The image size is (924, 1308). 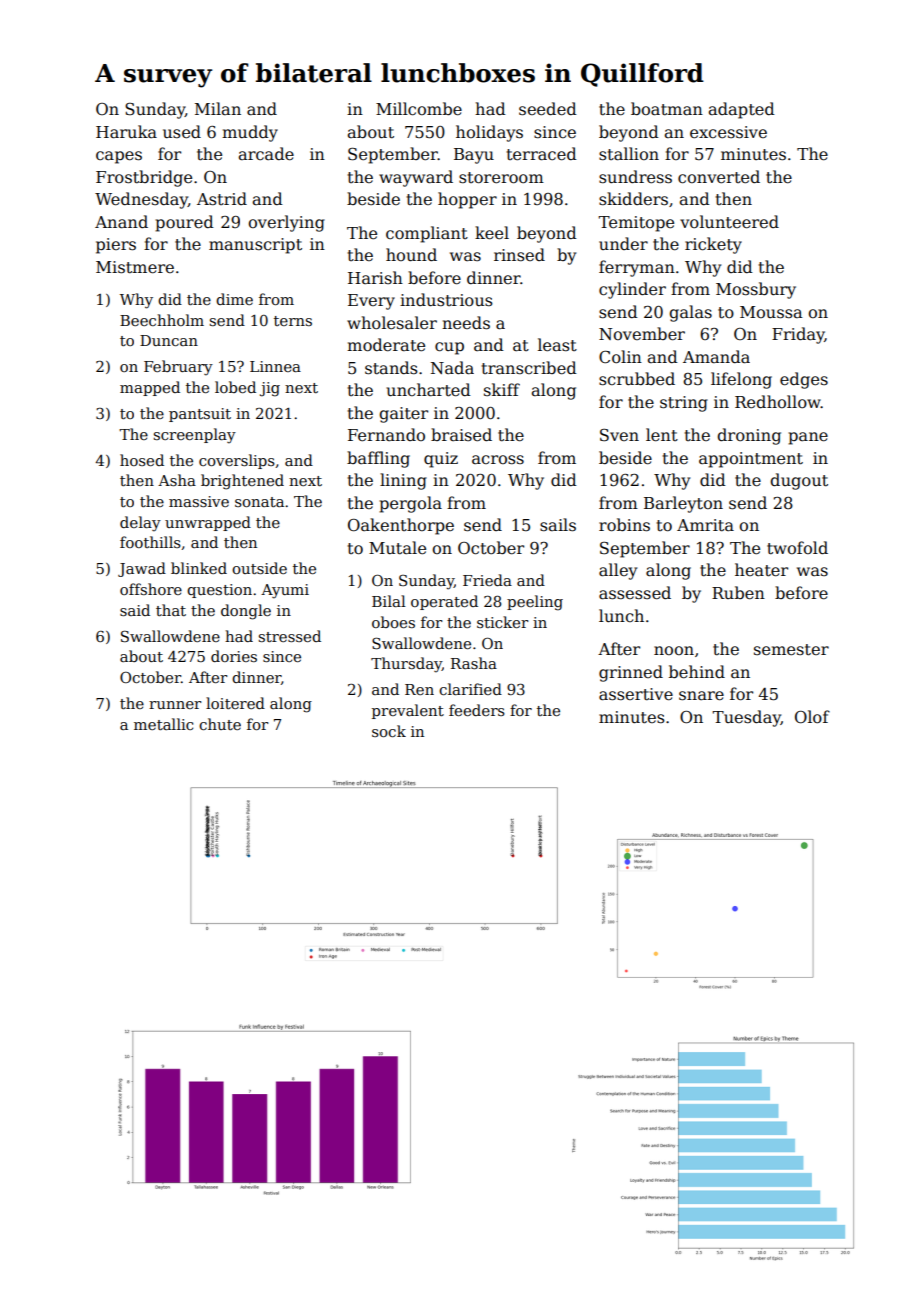 I want to click on wholesaler, so click(x=392, y=323).
